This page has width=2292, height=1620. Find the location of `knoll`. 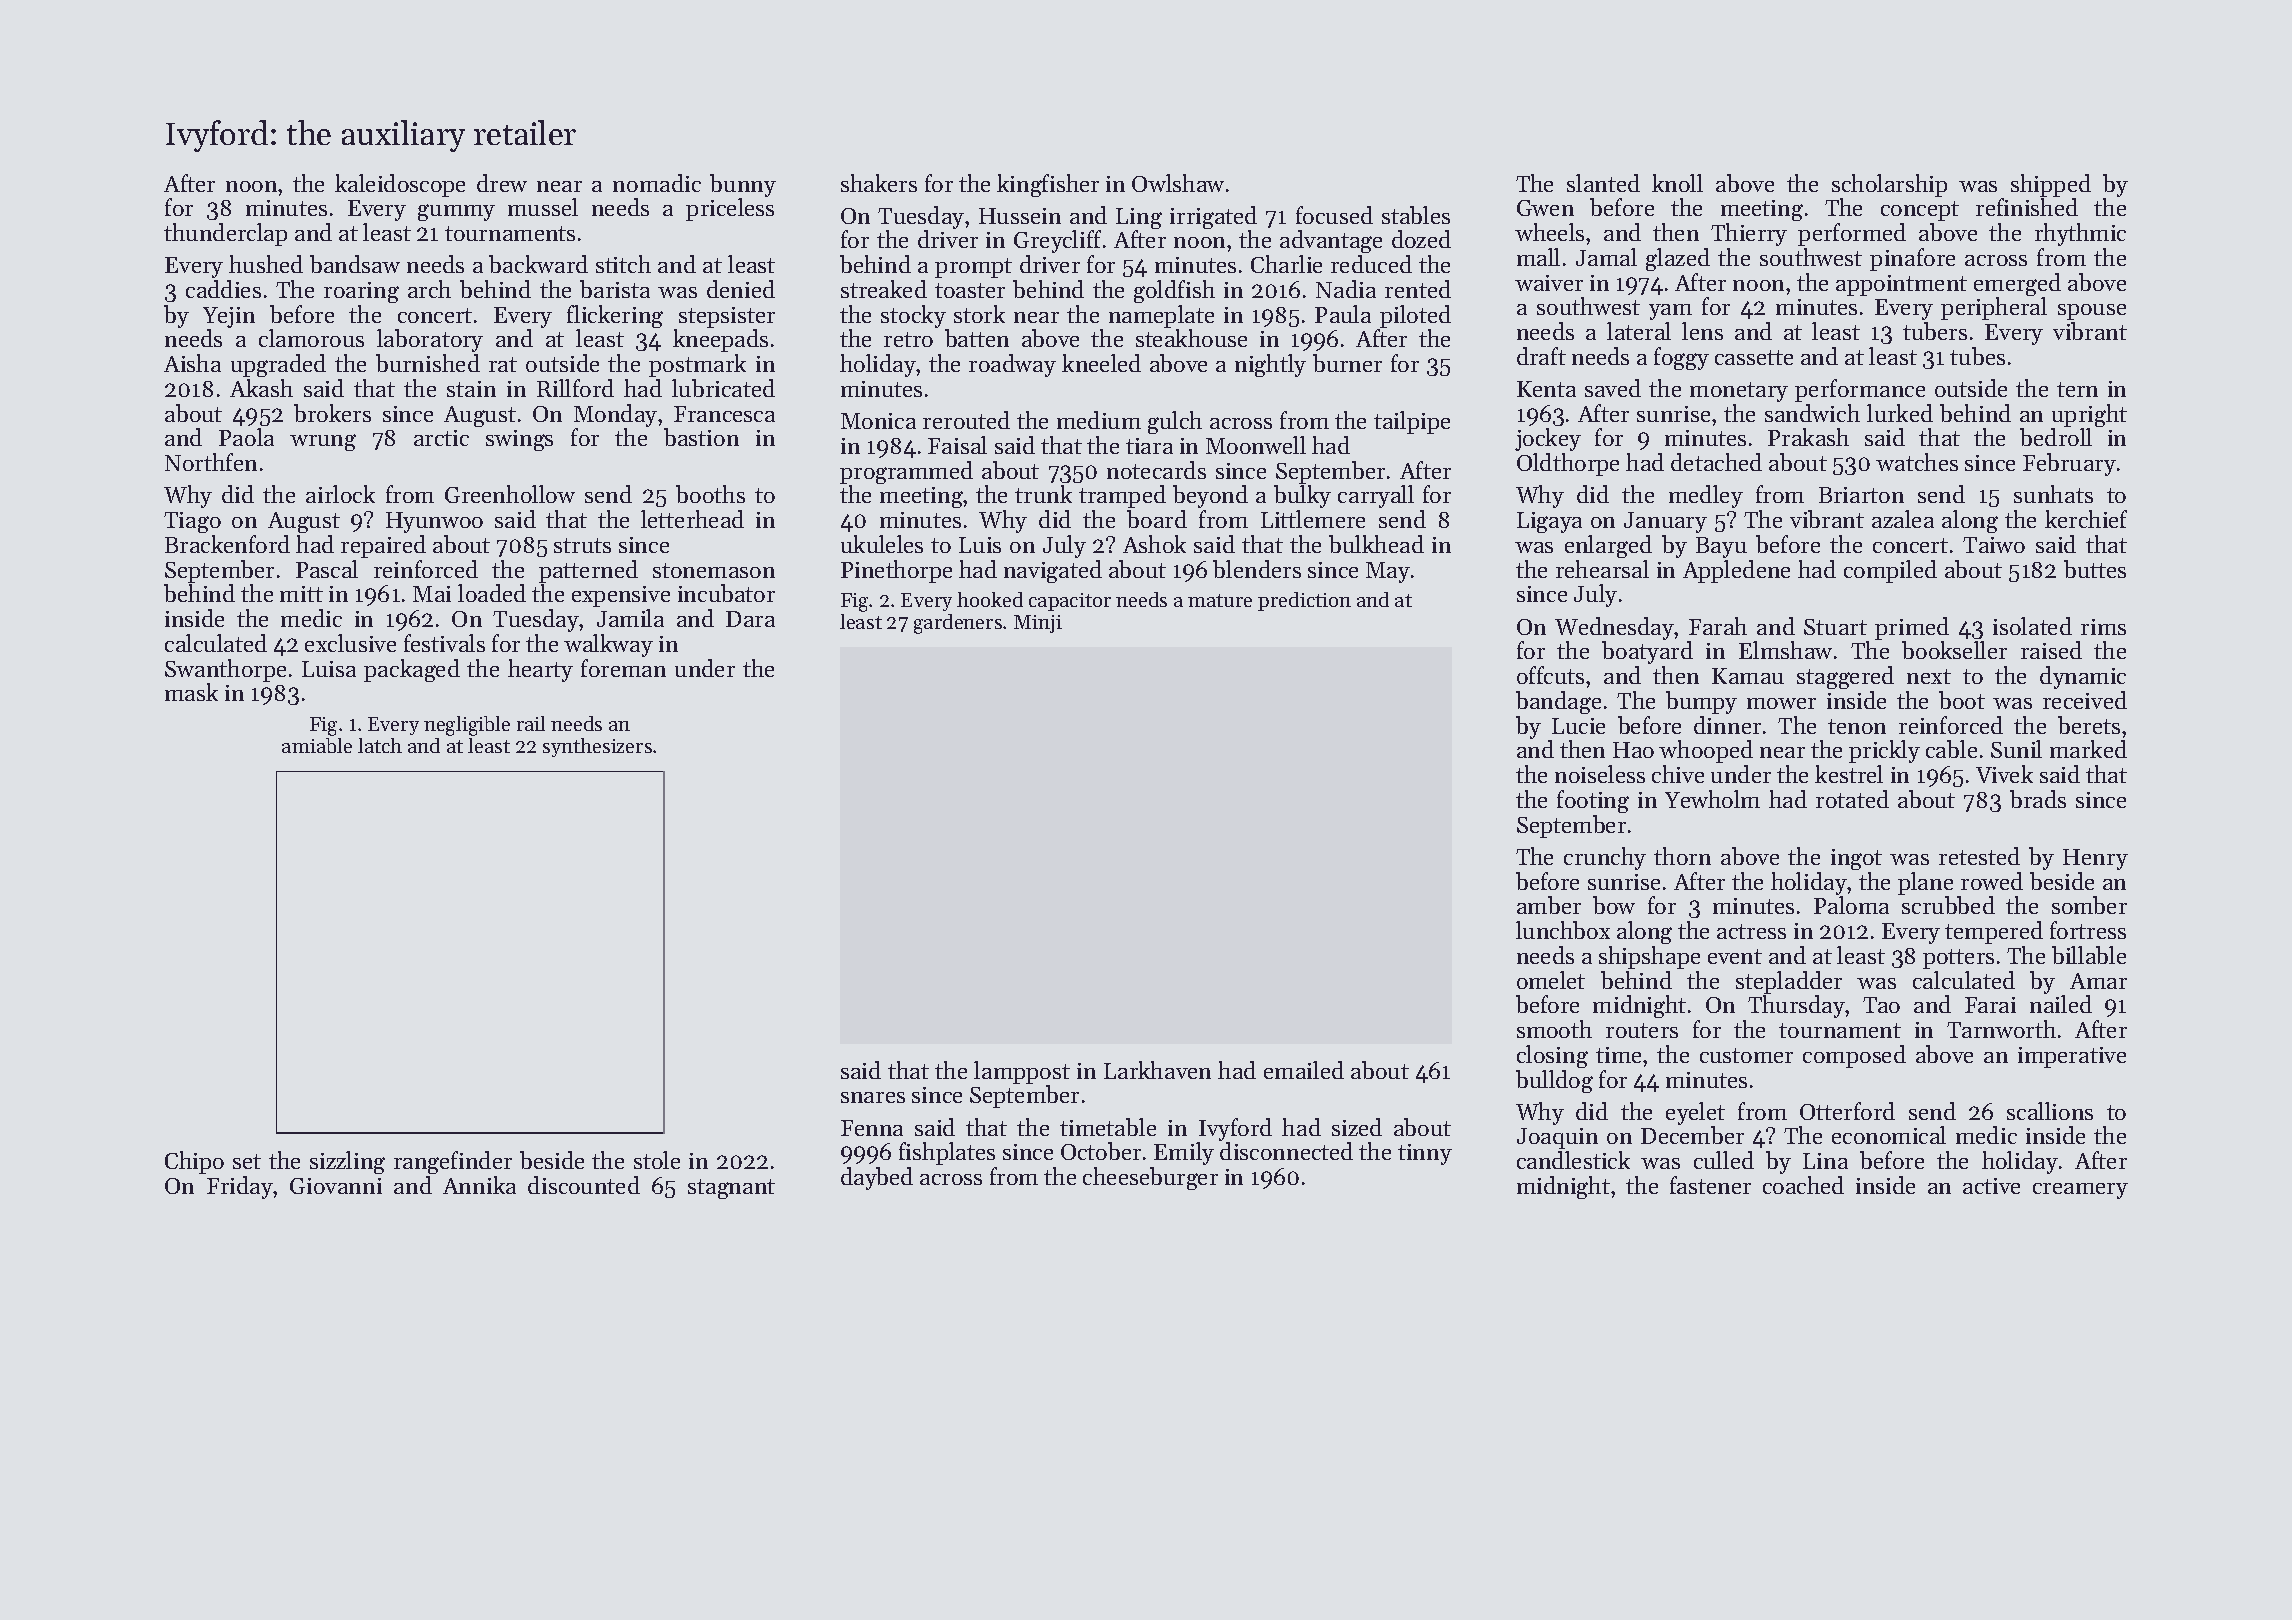

knoll is located at coordinates (1677, 183).
